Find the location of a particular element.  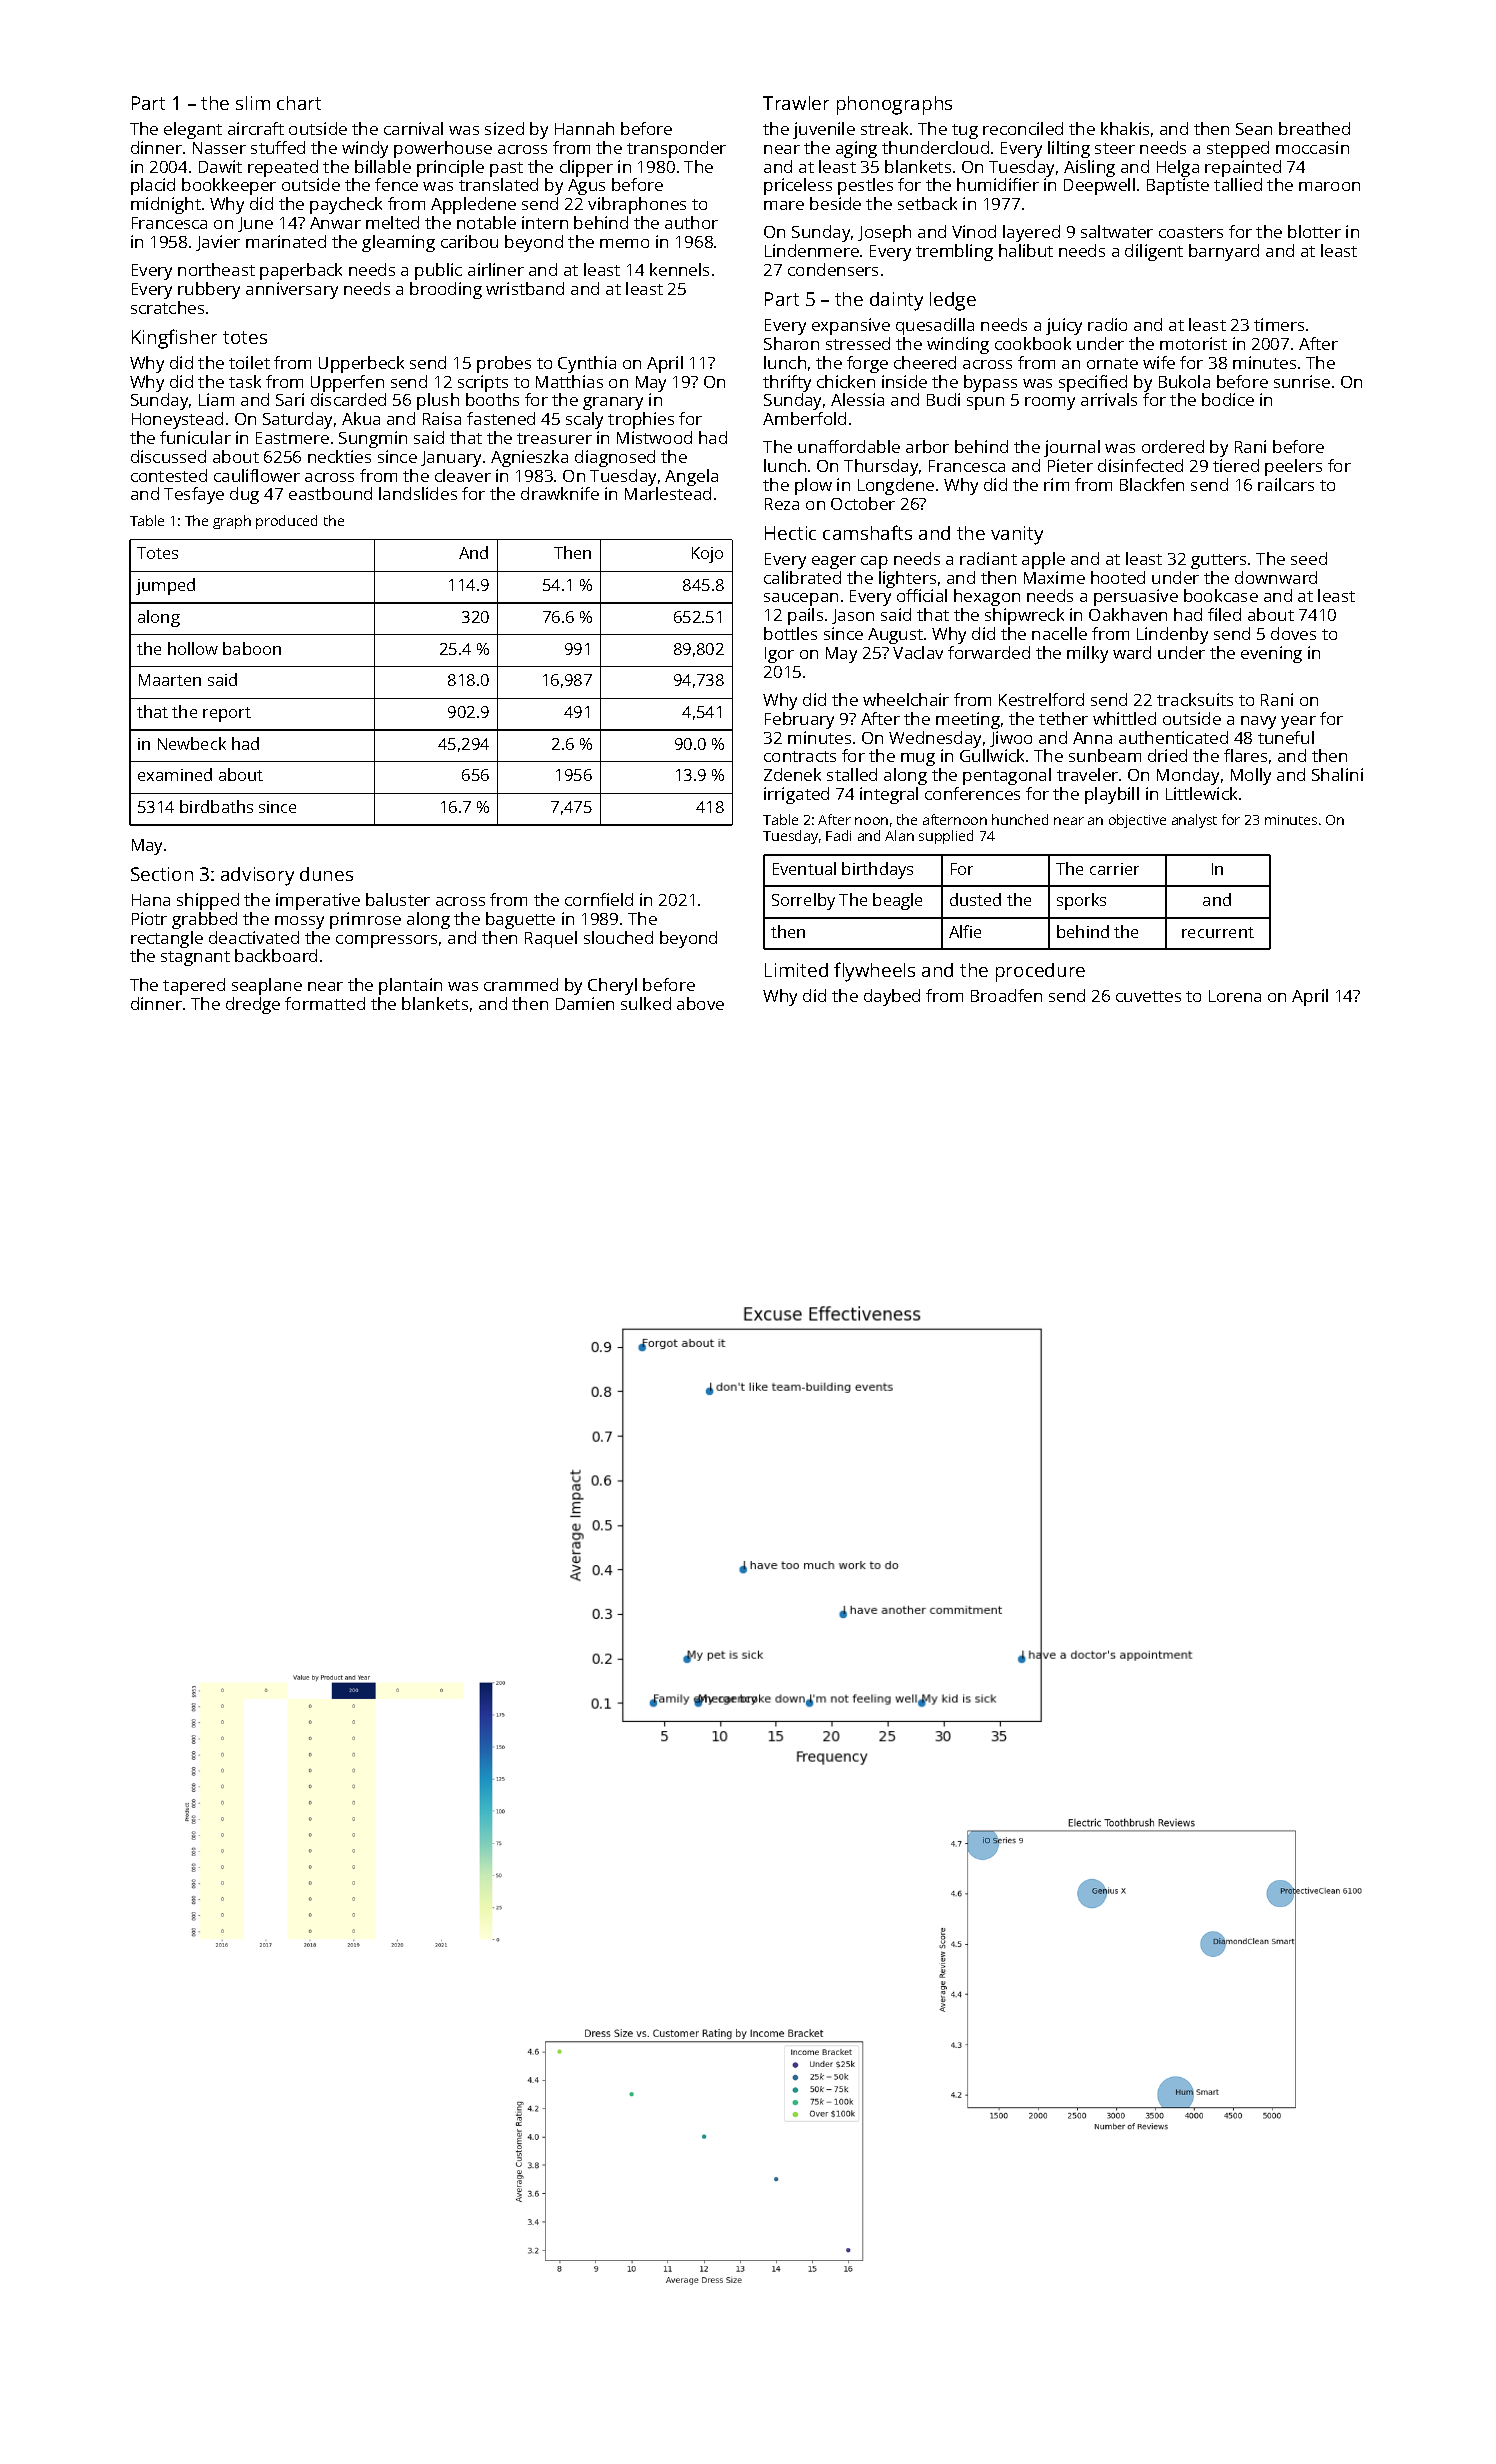

Damien is located at coordinates (585, 1003).
